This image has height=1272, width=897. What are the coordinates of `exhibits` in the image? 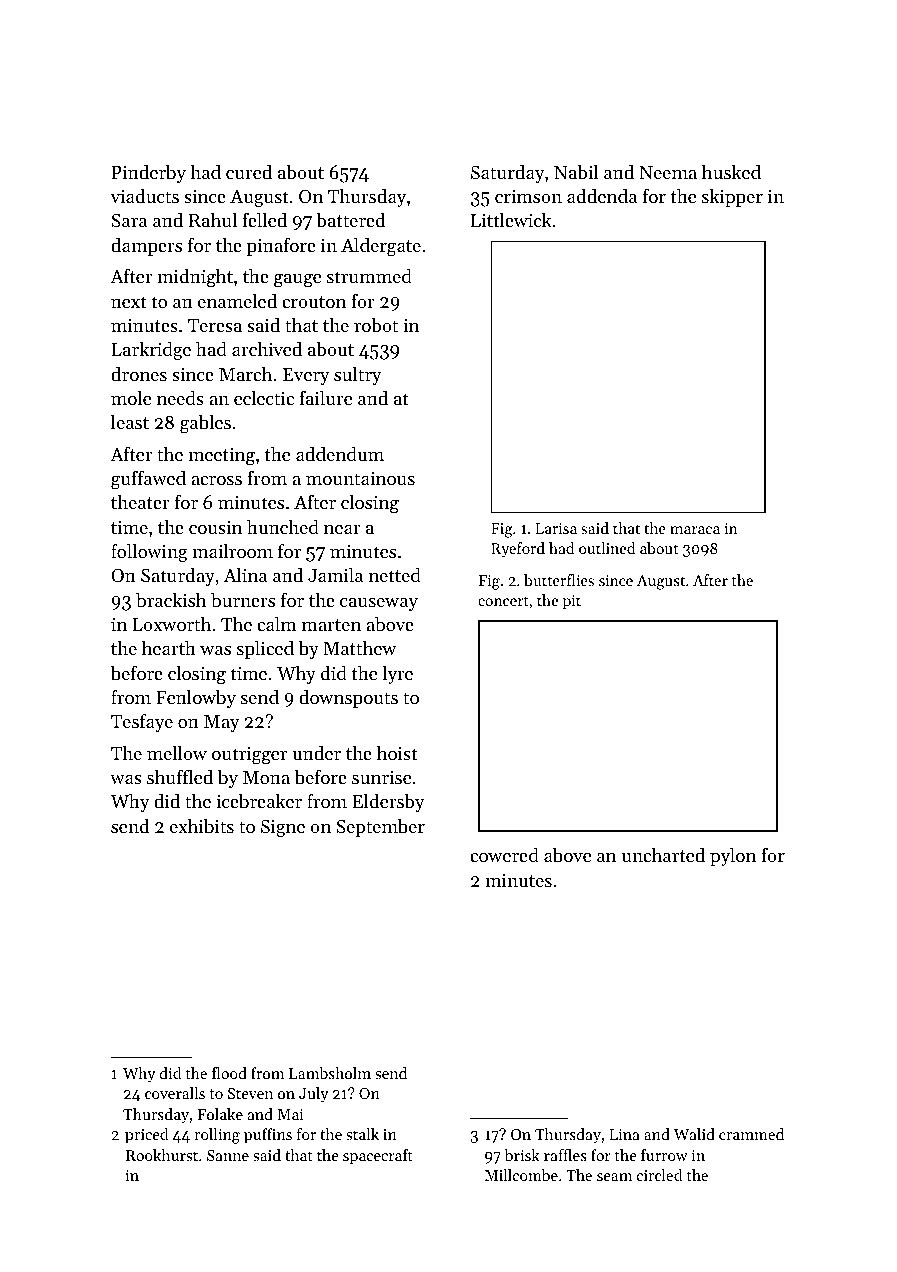 It's located at (202, 826).
